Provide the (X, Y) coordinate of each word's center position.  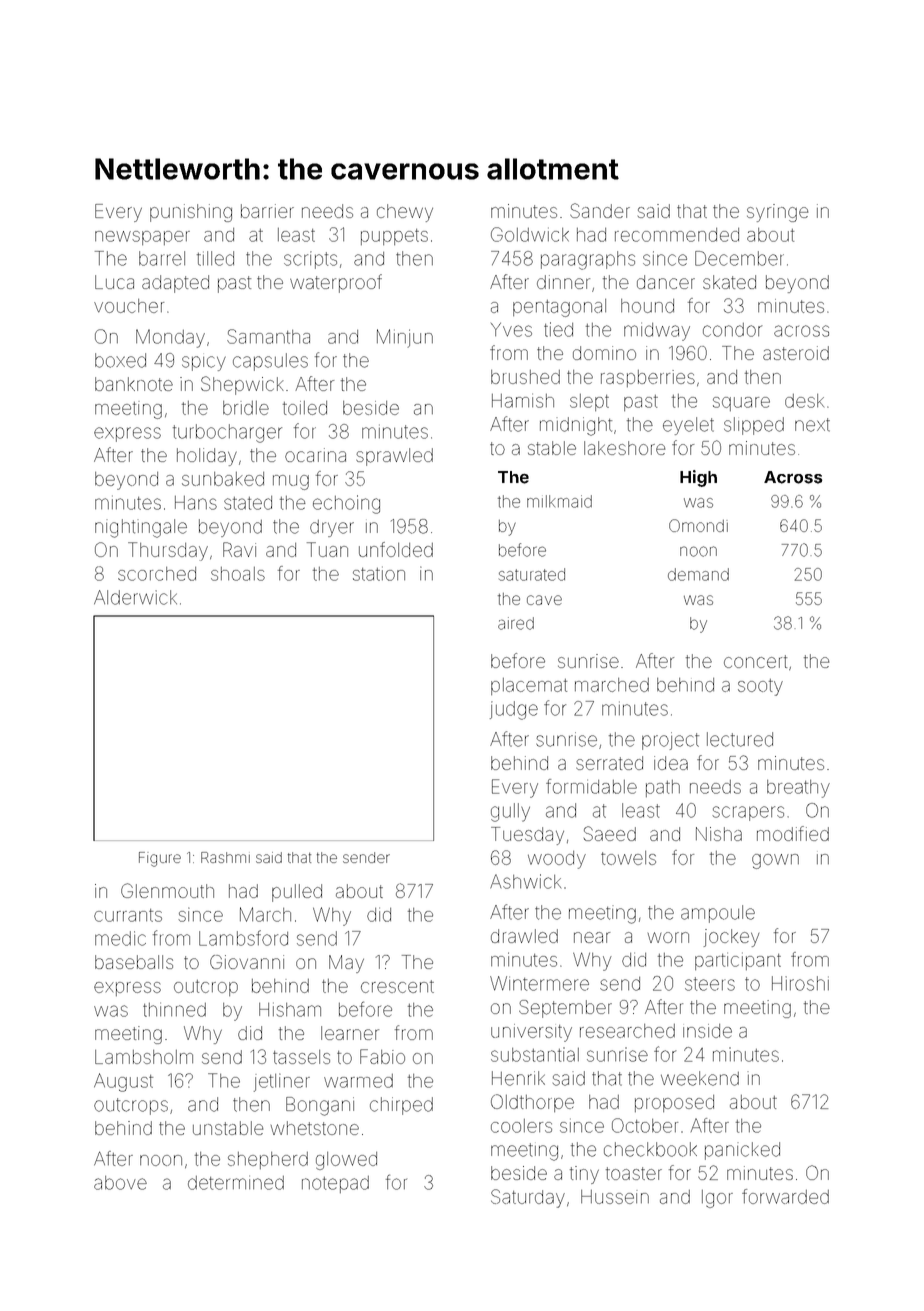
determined (236, 1182)
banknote (134, 384)
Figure (160, 859)
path (663, 788)
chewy (405, 213)
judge (514, 710)
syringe (777, 213)
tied (558, 329)
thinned (174, 1009)
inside (707, 1031)
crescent (397, 986)
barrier (267, 211)
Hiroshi (800, 983)
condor (733, 330)
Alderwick (135, 597)
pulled (297, 893)
